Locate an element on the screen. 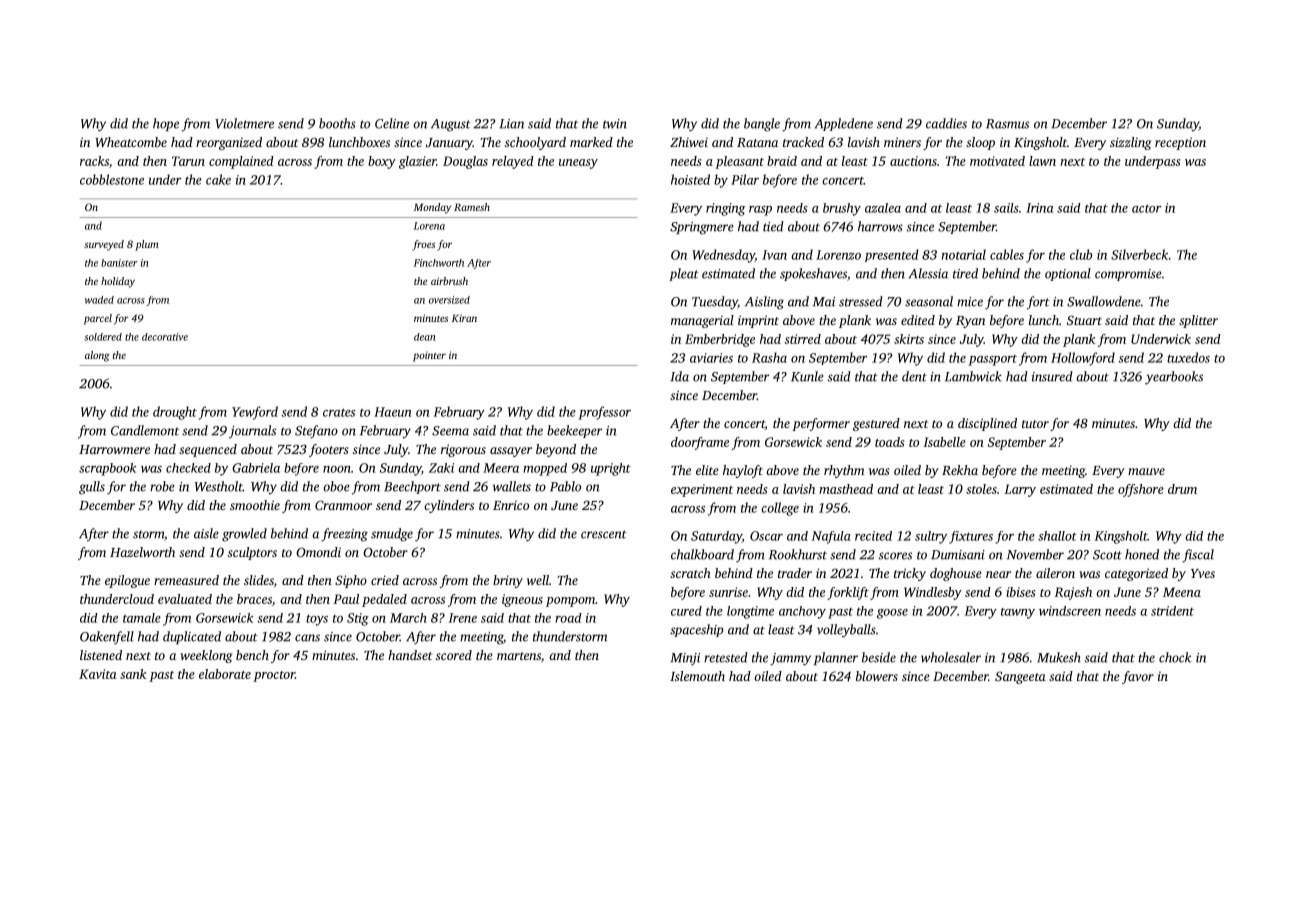 The image size is (1308, 924). tutor is located at coordinates (1035, 424).
